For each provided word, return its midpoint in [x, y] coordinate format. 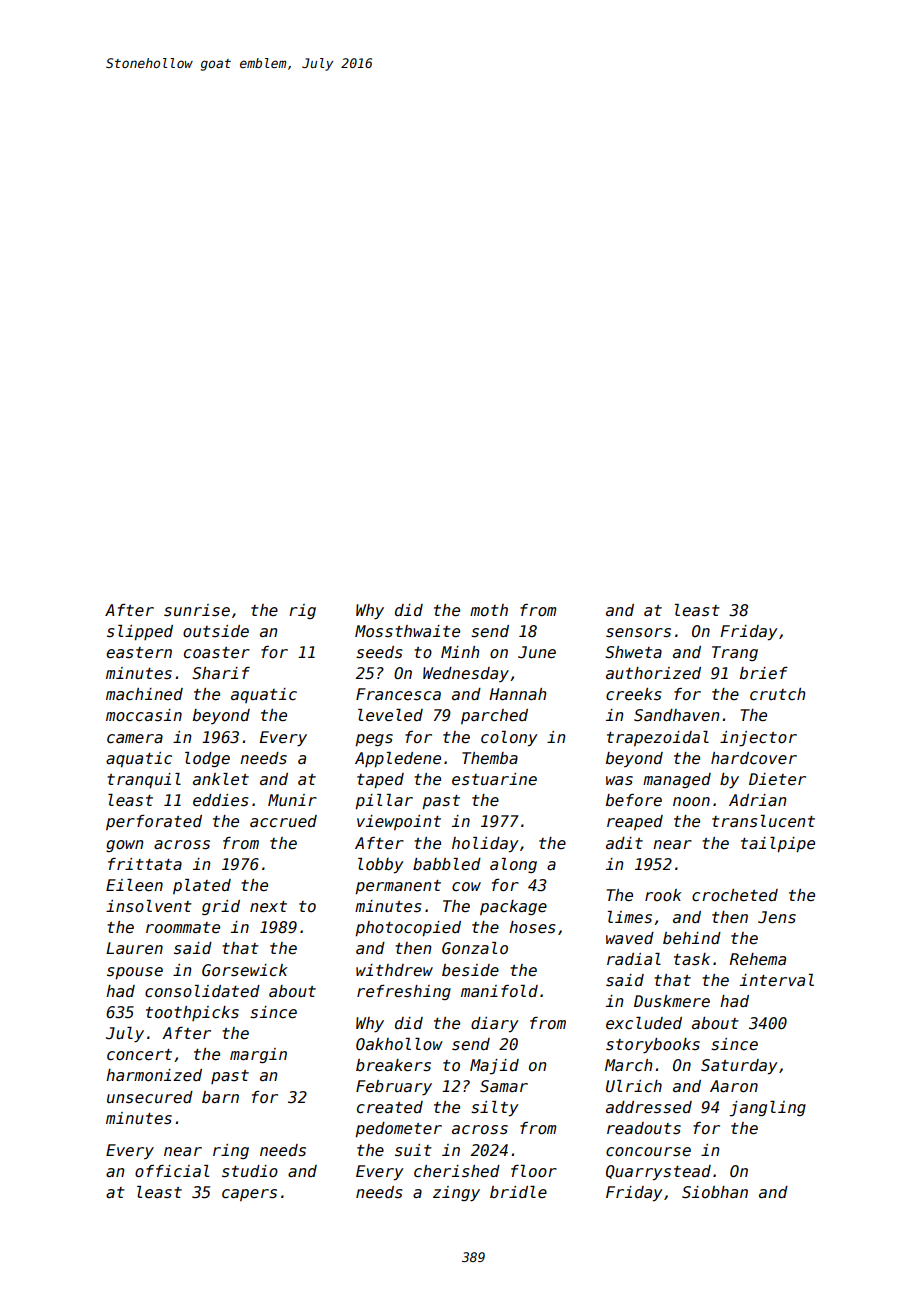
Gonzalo [475, 948]
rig [302, 611]
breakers [393, 1065]
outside [216, 631]
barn [220, 1097]
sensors [638, 633]
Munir [292, 800]
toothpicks [192, 1013]
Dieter [777, 779]
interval [777, 980]
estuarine [494, 779]
